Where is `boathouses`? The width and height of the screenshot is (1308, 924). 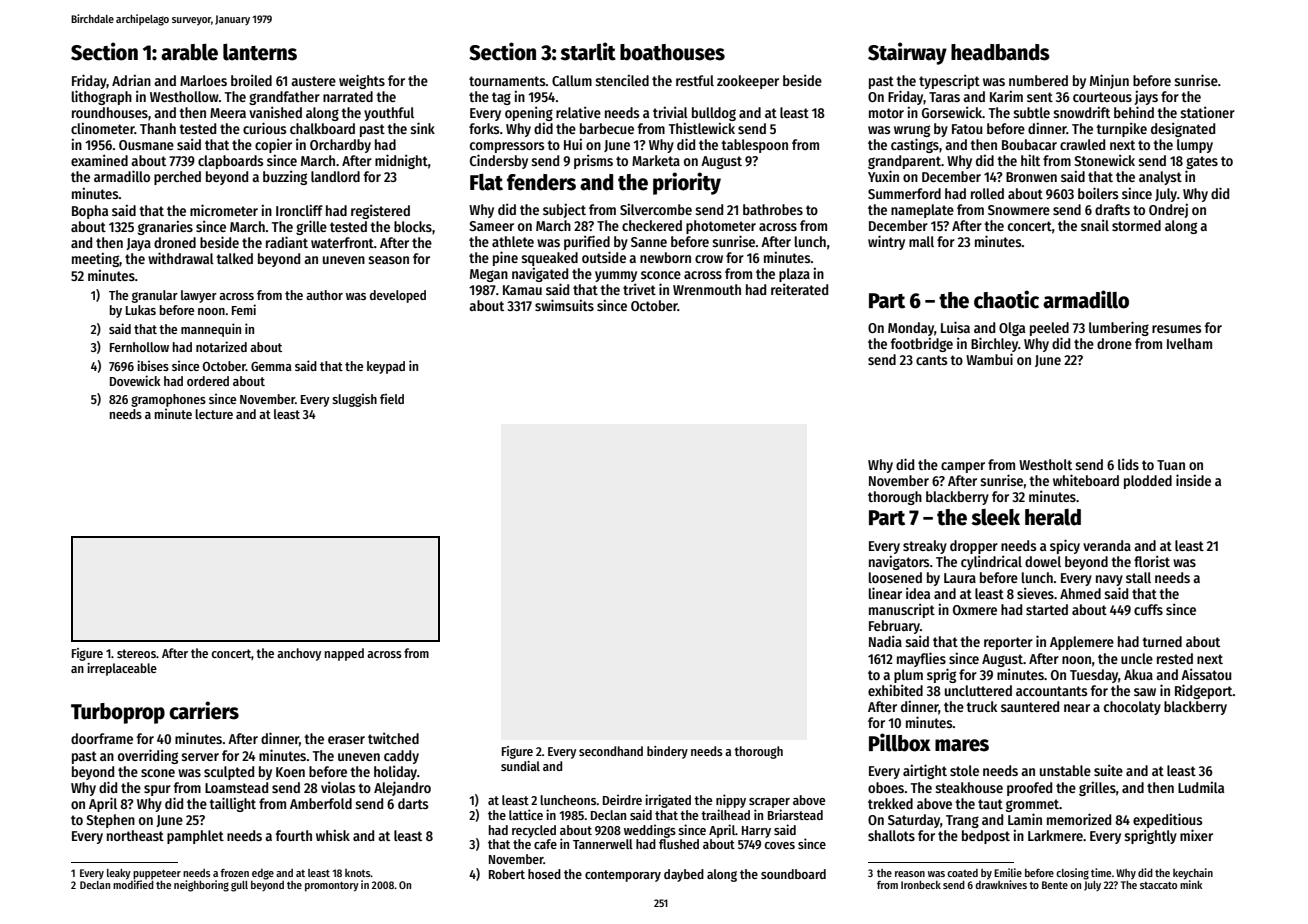
boathouses is located at coordinates (672, 52).
